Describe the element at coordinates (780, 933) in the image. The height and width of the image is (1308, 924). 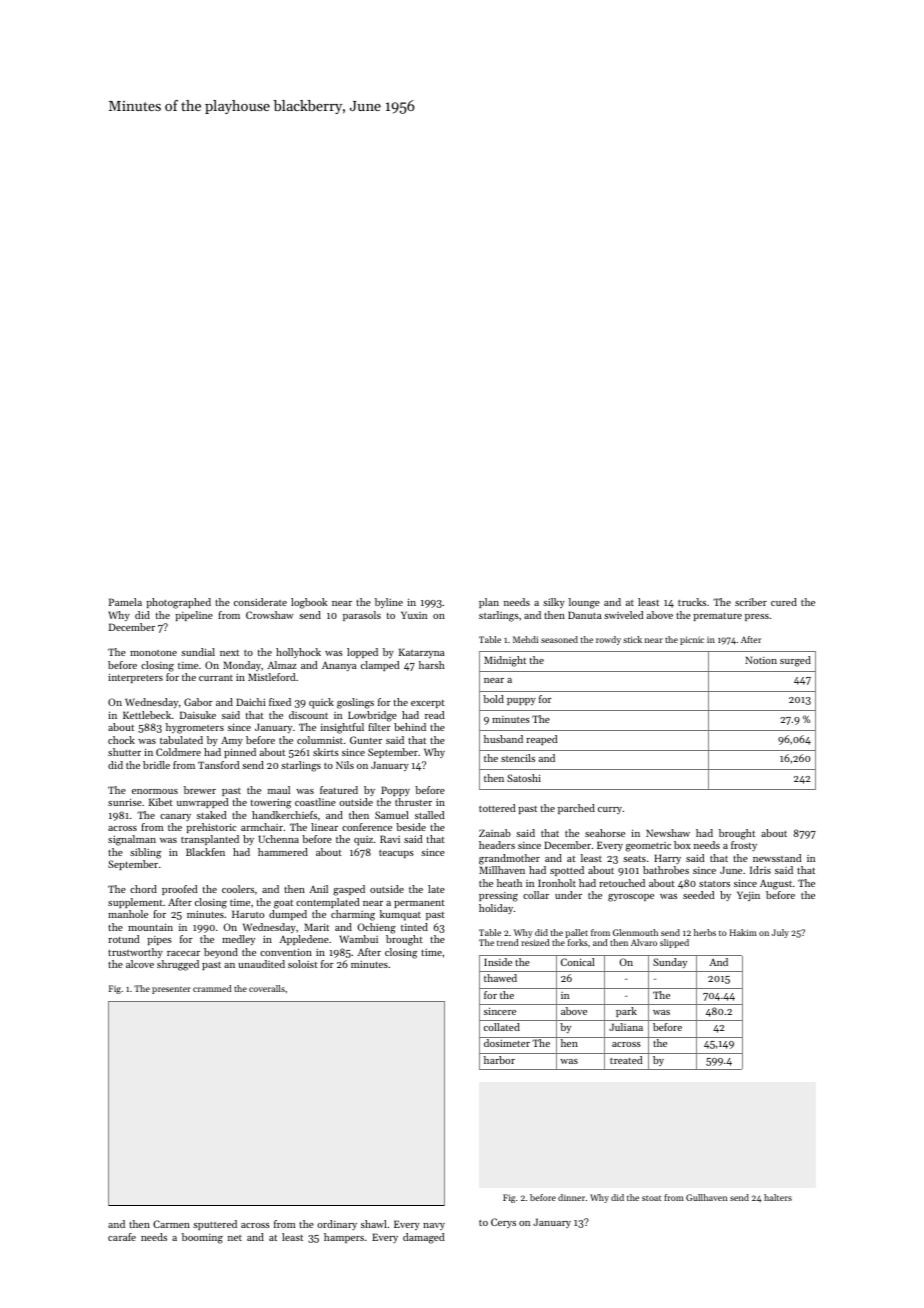
I see `July` at that location.
